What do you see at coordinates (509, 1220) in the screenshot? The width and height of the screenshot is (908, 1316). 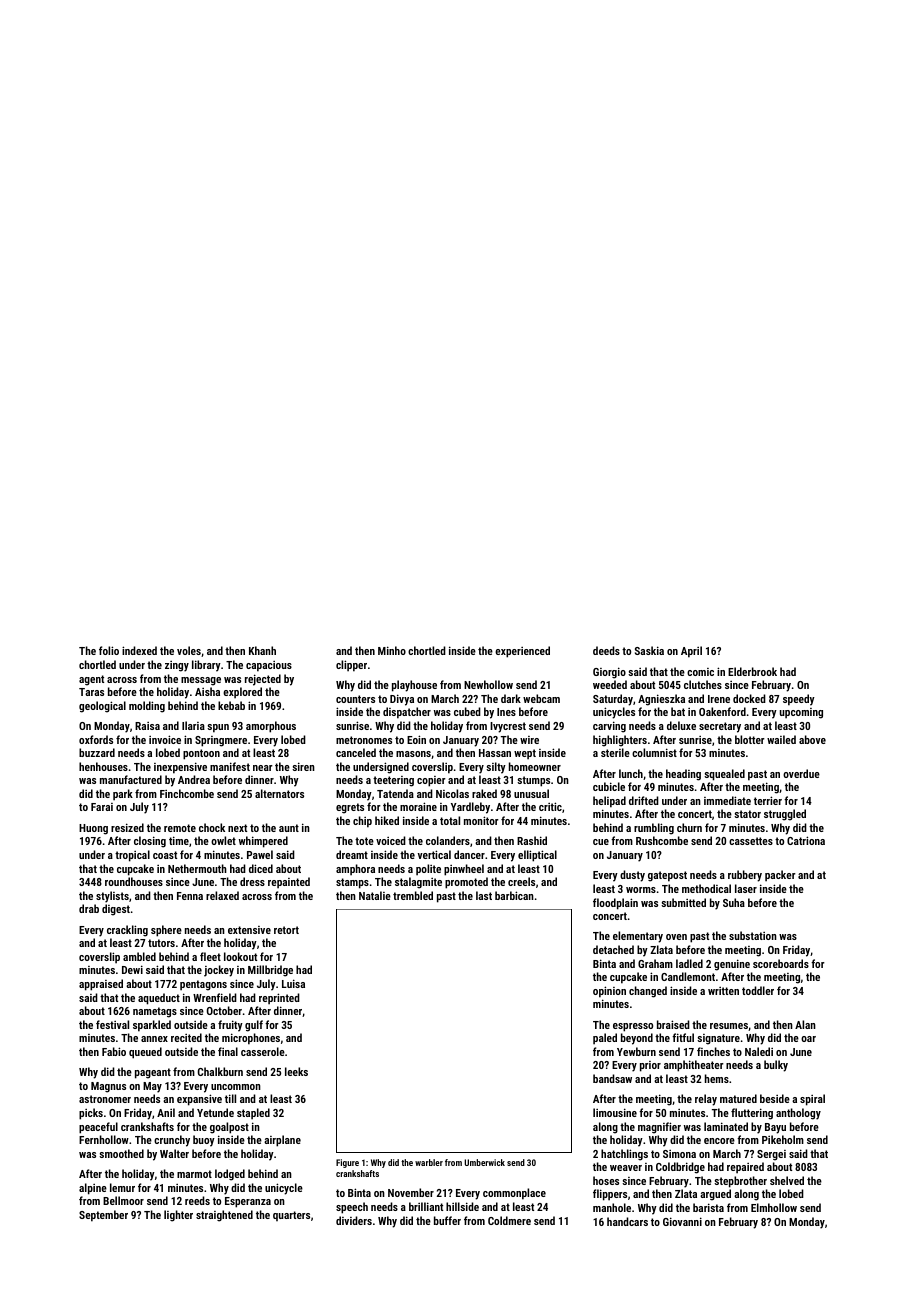 I see `Coldmere` at bounding box center [509, 1220].
